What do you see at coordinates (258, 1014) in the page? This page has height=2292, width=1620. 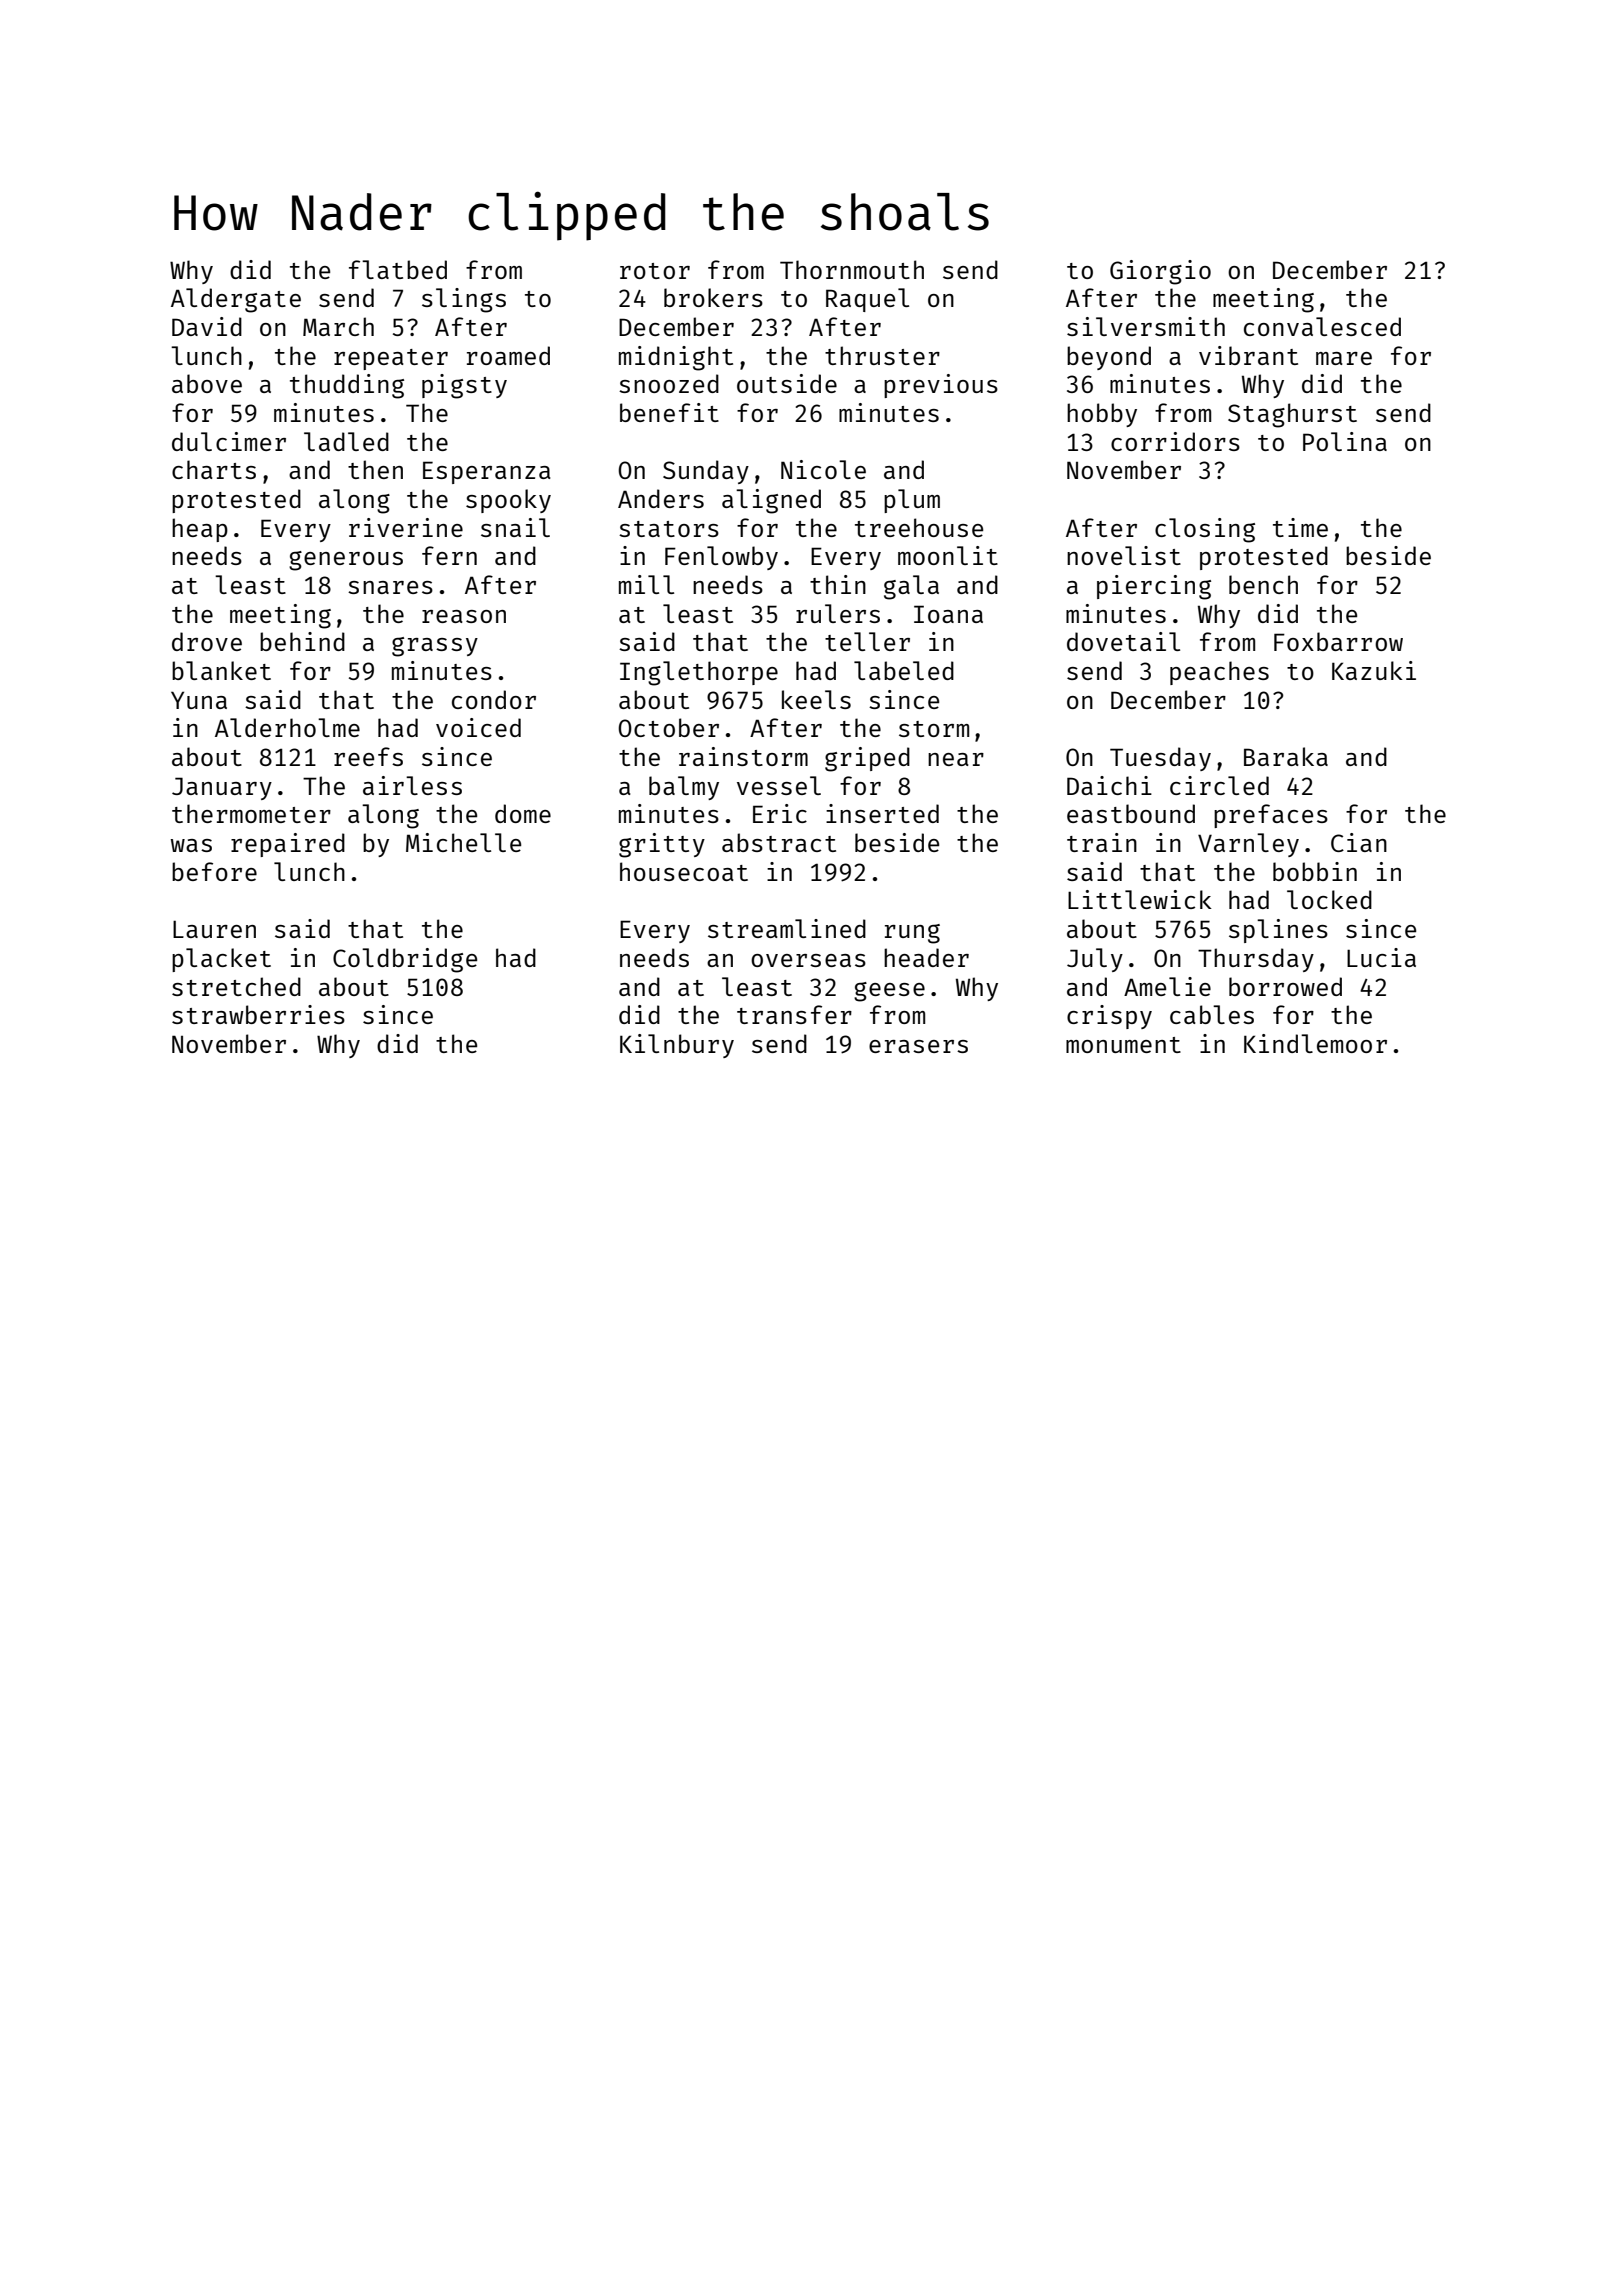 I see `strawberries` at bounding box center [258, 1014].
